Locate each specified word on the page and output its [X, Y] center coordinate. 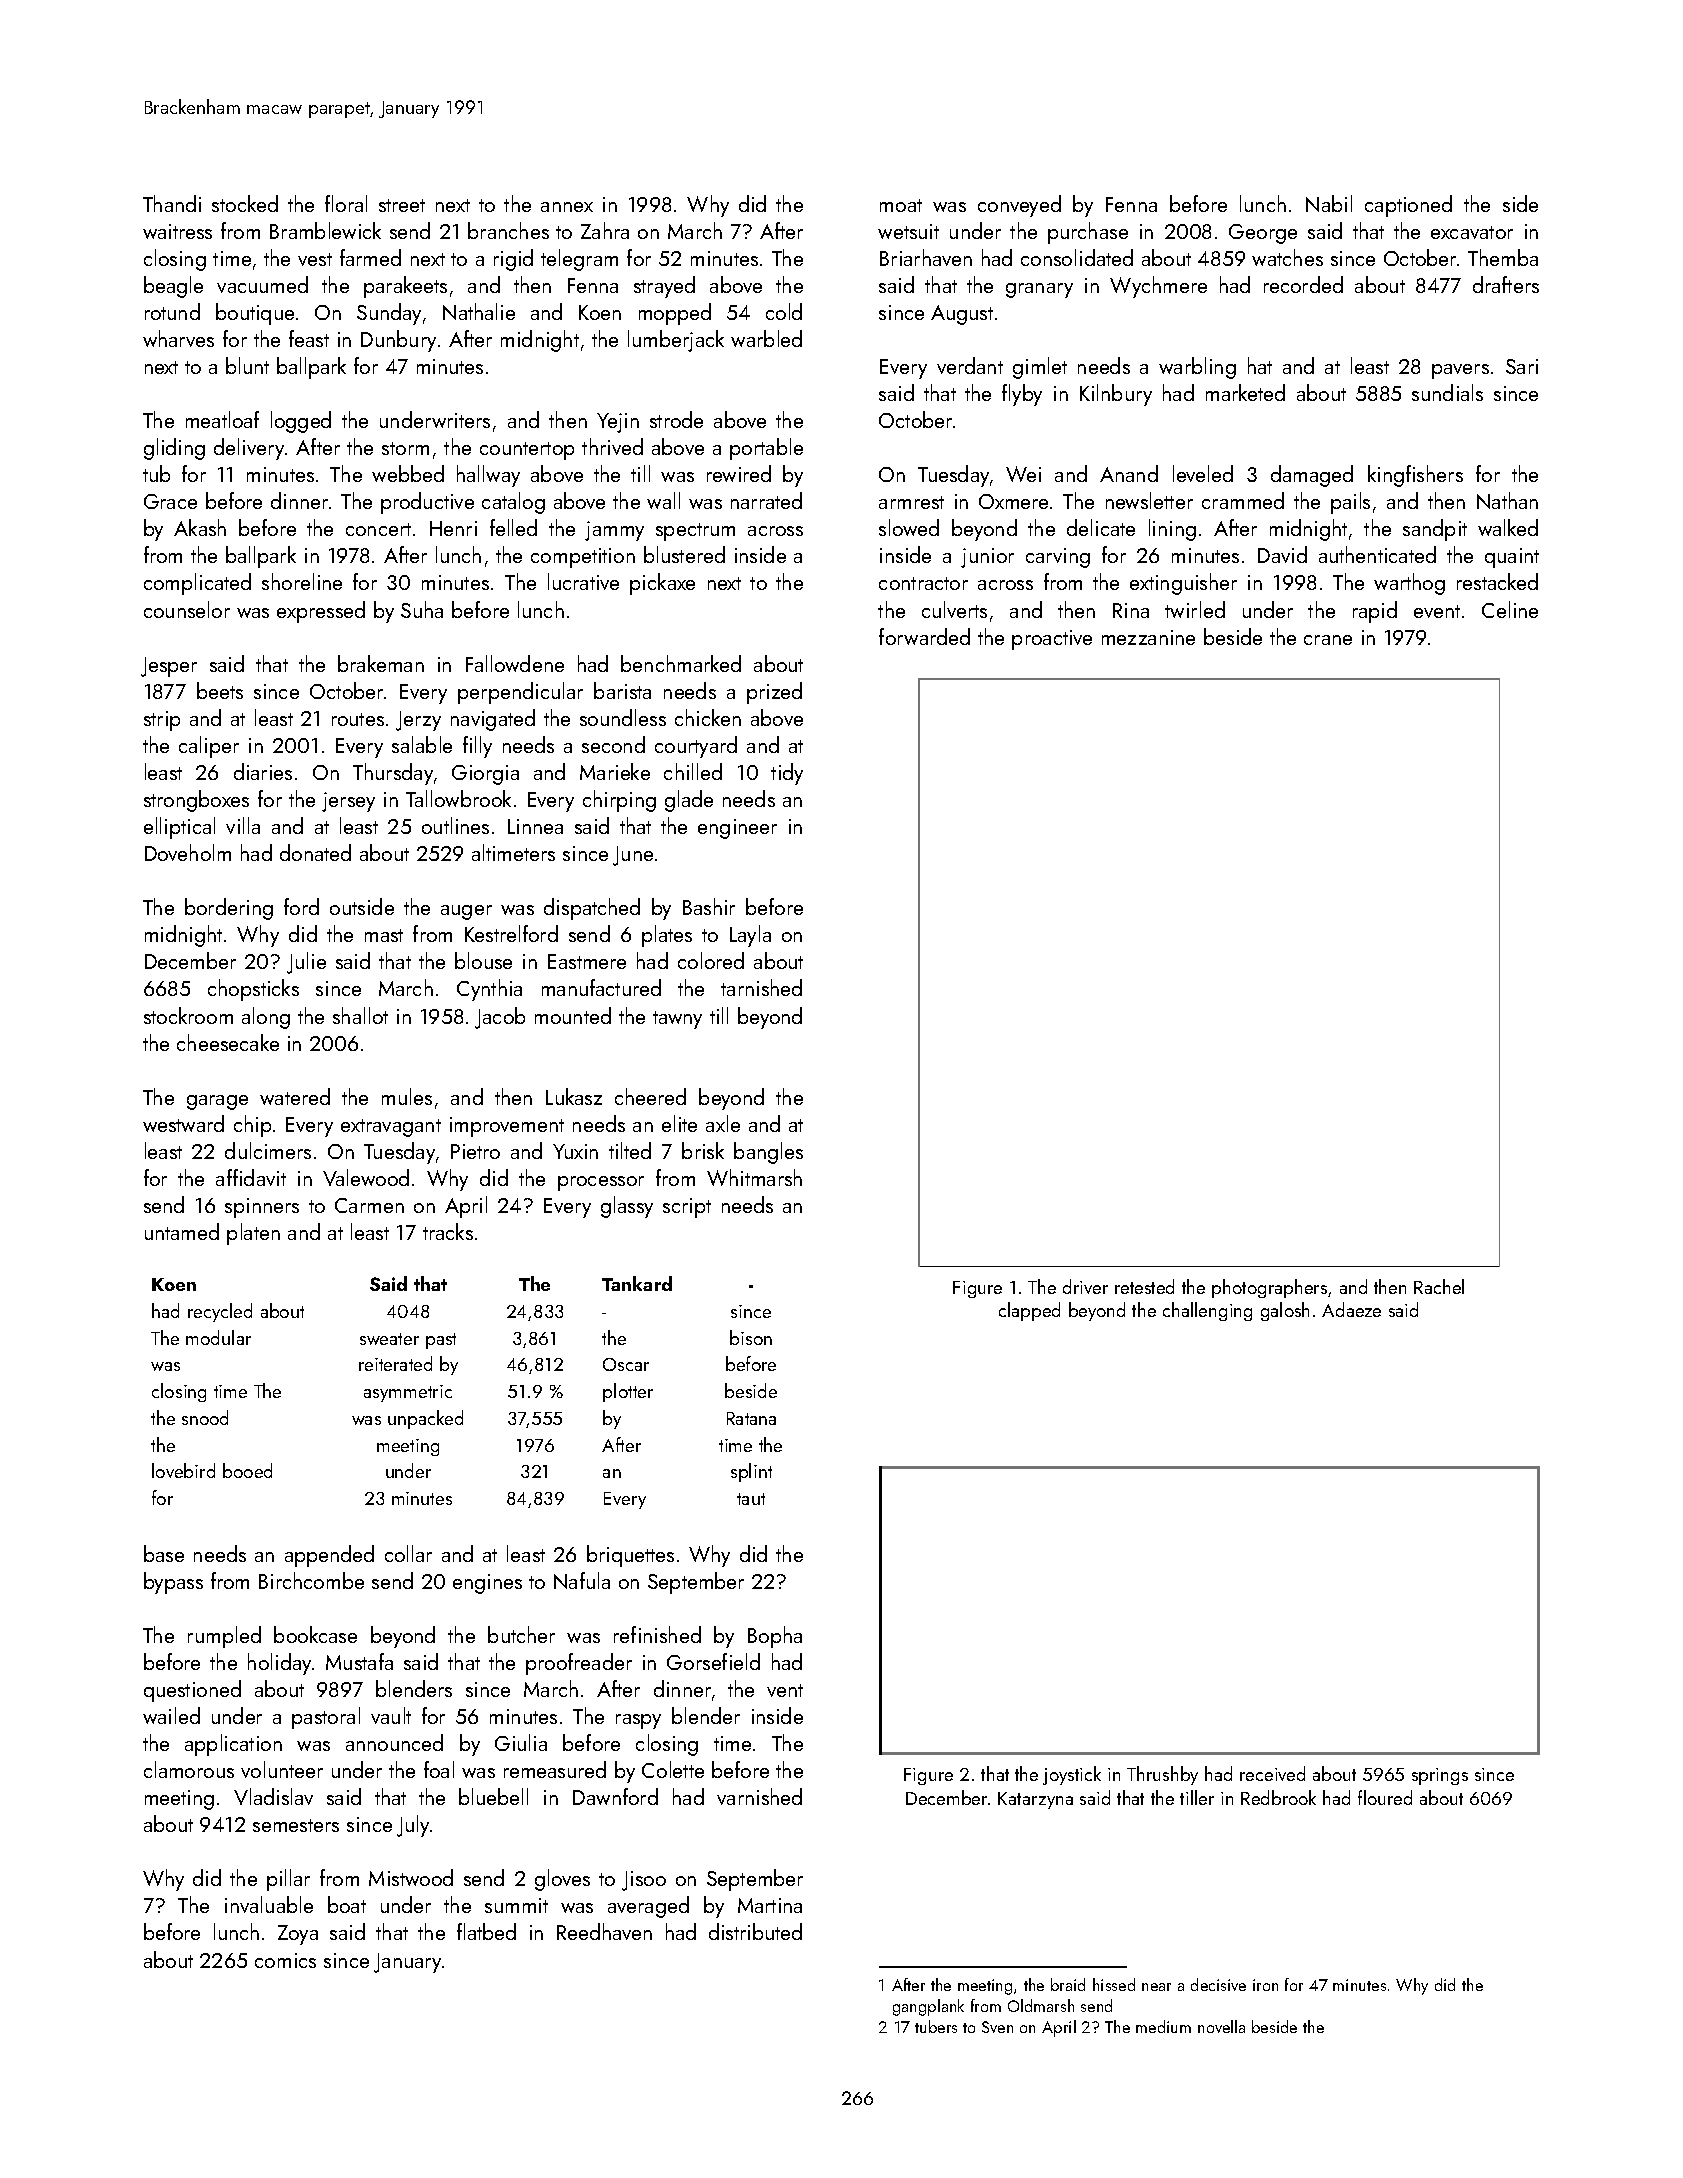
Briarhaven [926, 257]
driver [1085, 1286]
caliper [209, 747]
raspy [638, 1721]
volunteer [282, 1769]
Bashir [709, 906]
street [402, 205]
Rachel [1439, 1286]
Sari [1522, 366]
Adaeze [1351, 1309]
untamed [182, 1231]
